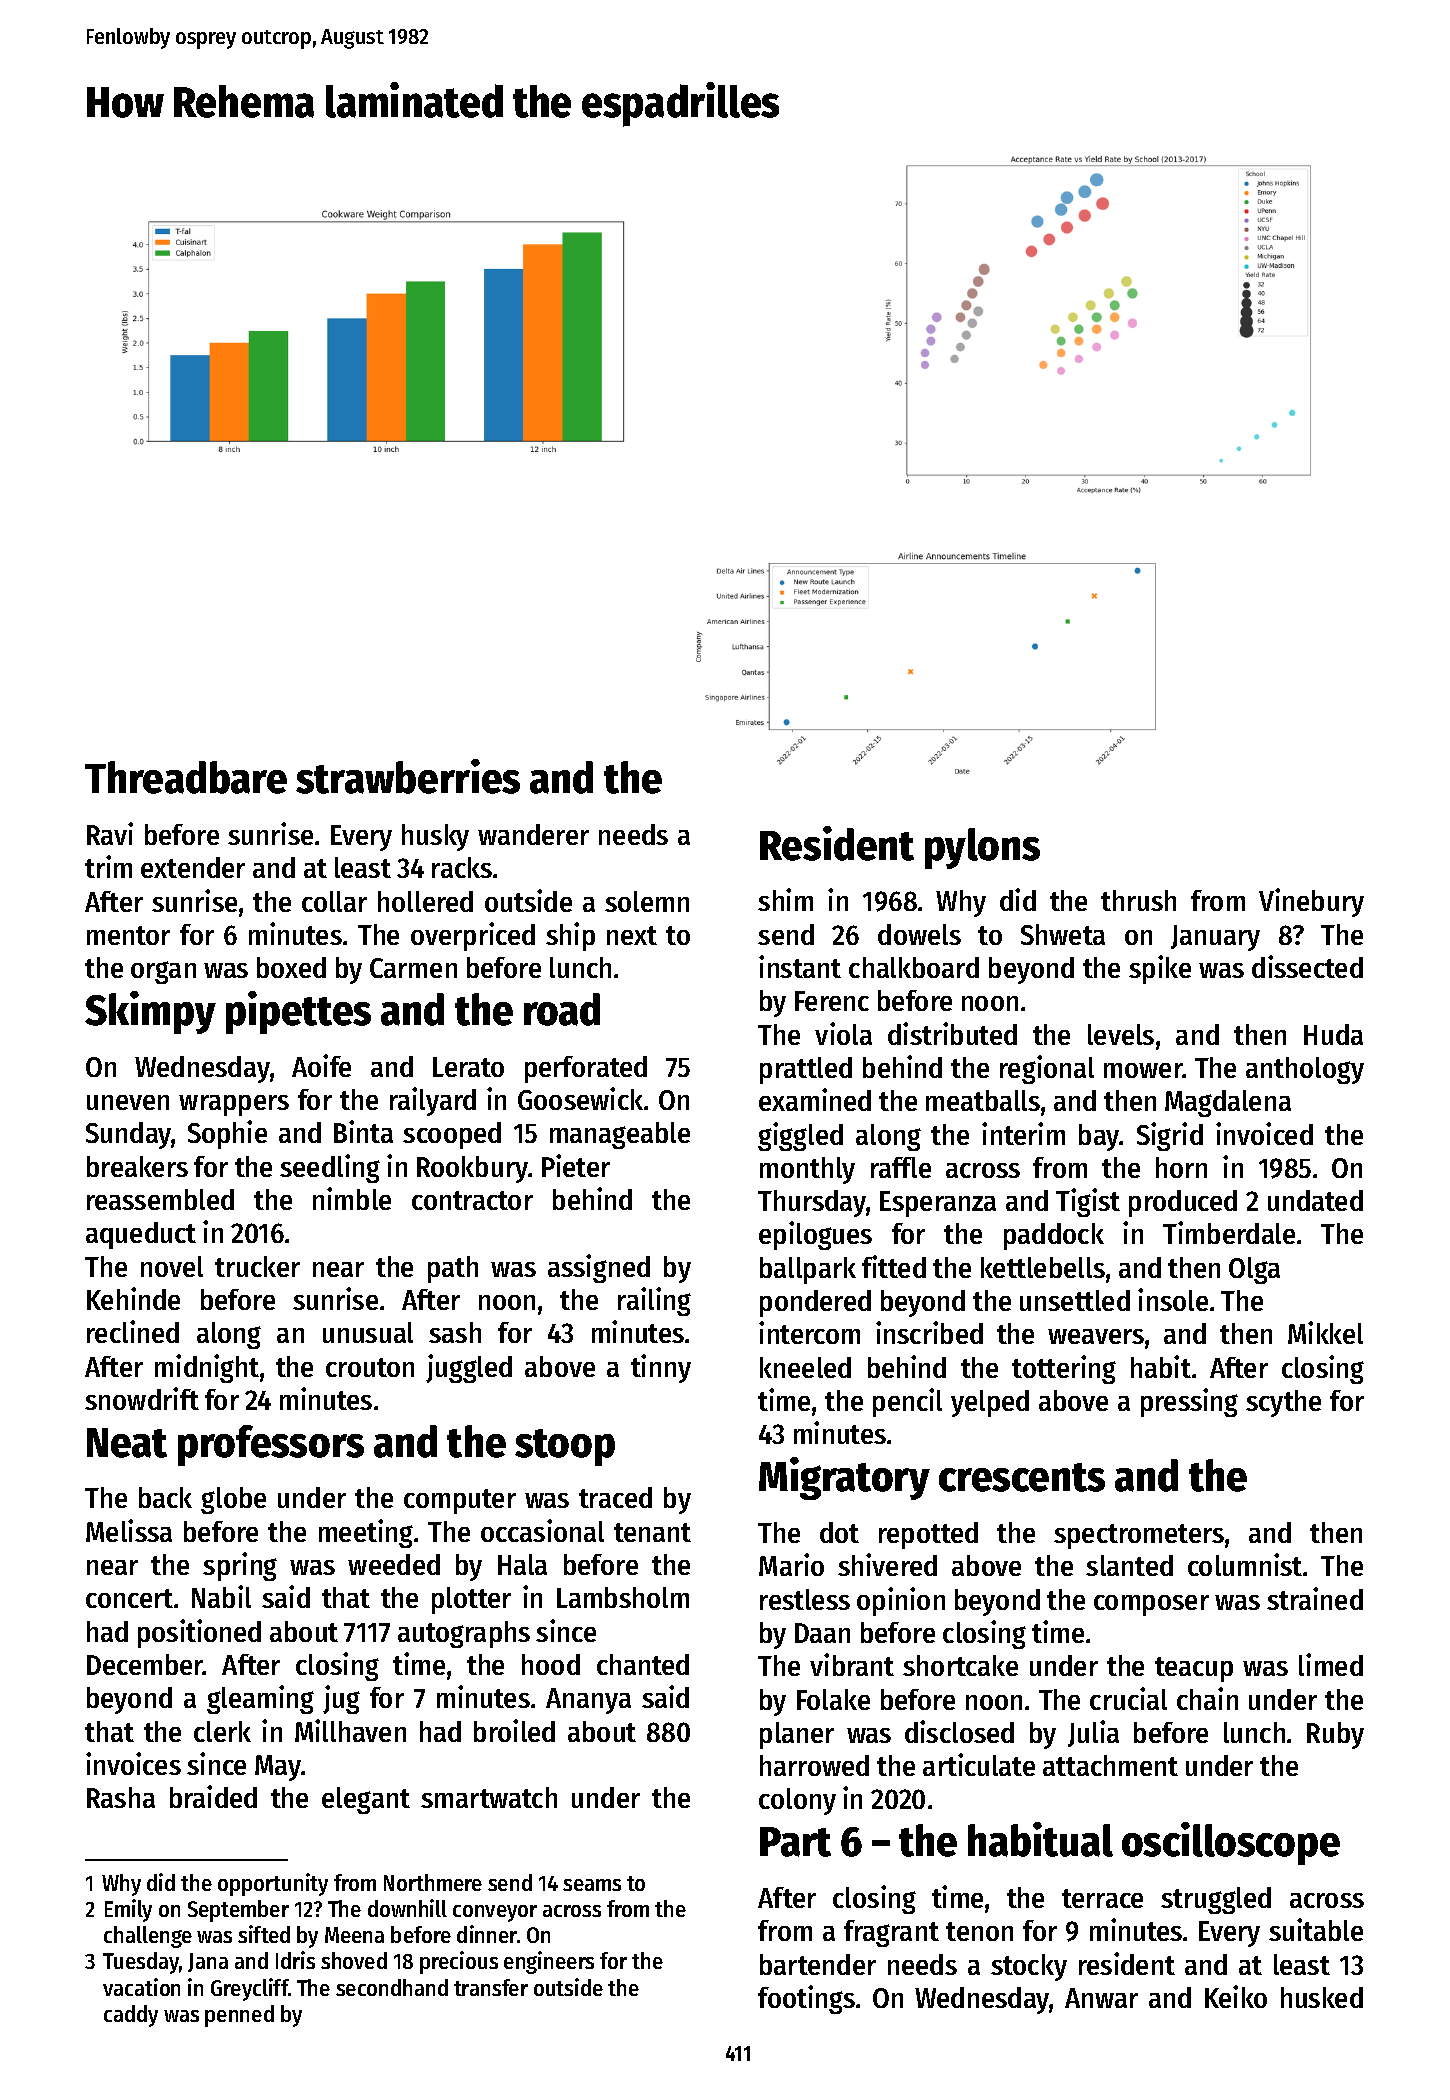  I want to click on limed, so click(1331, 1664).
